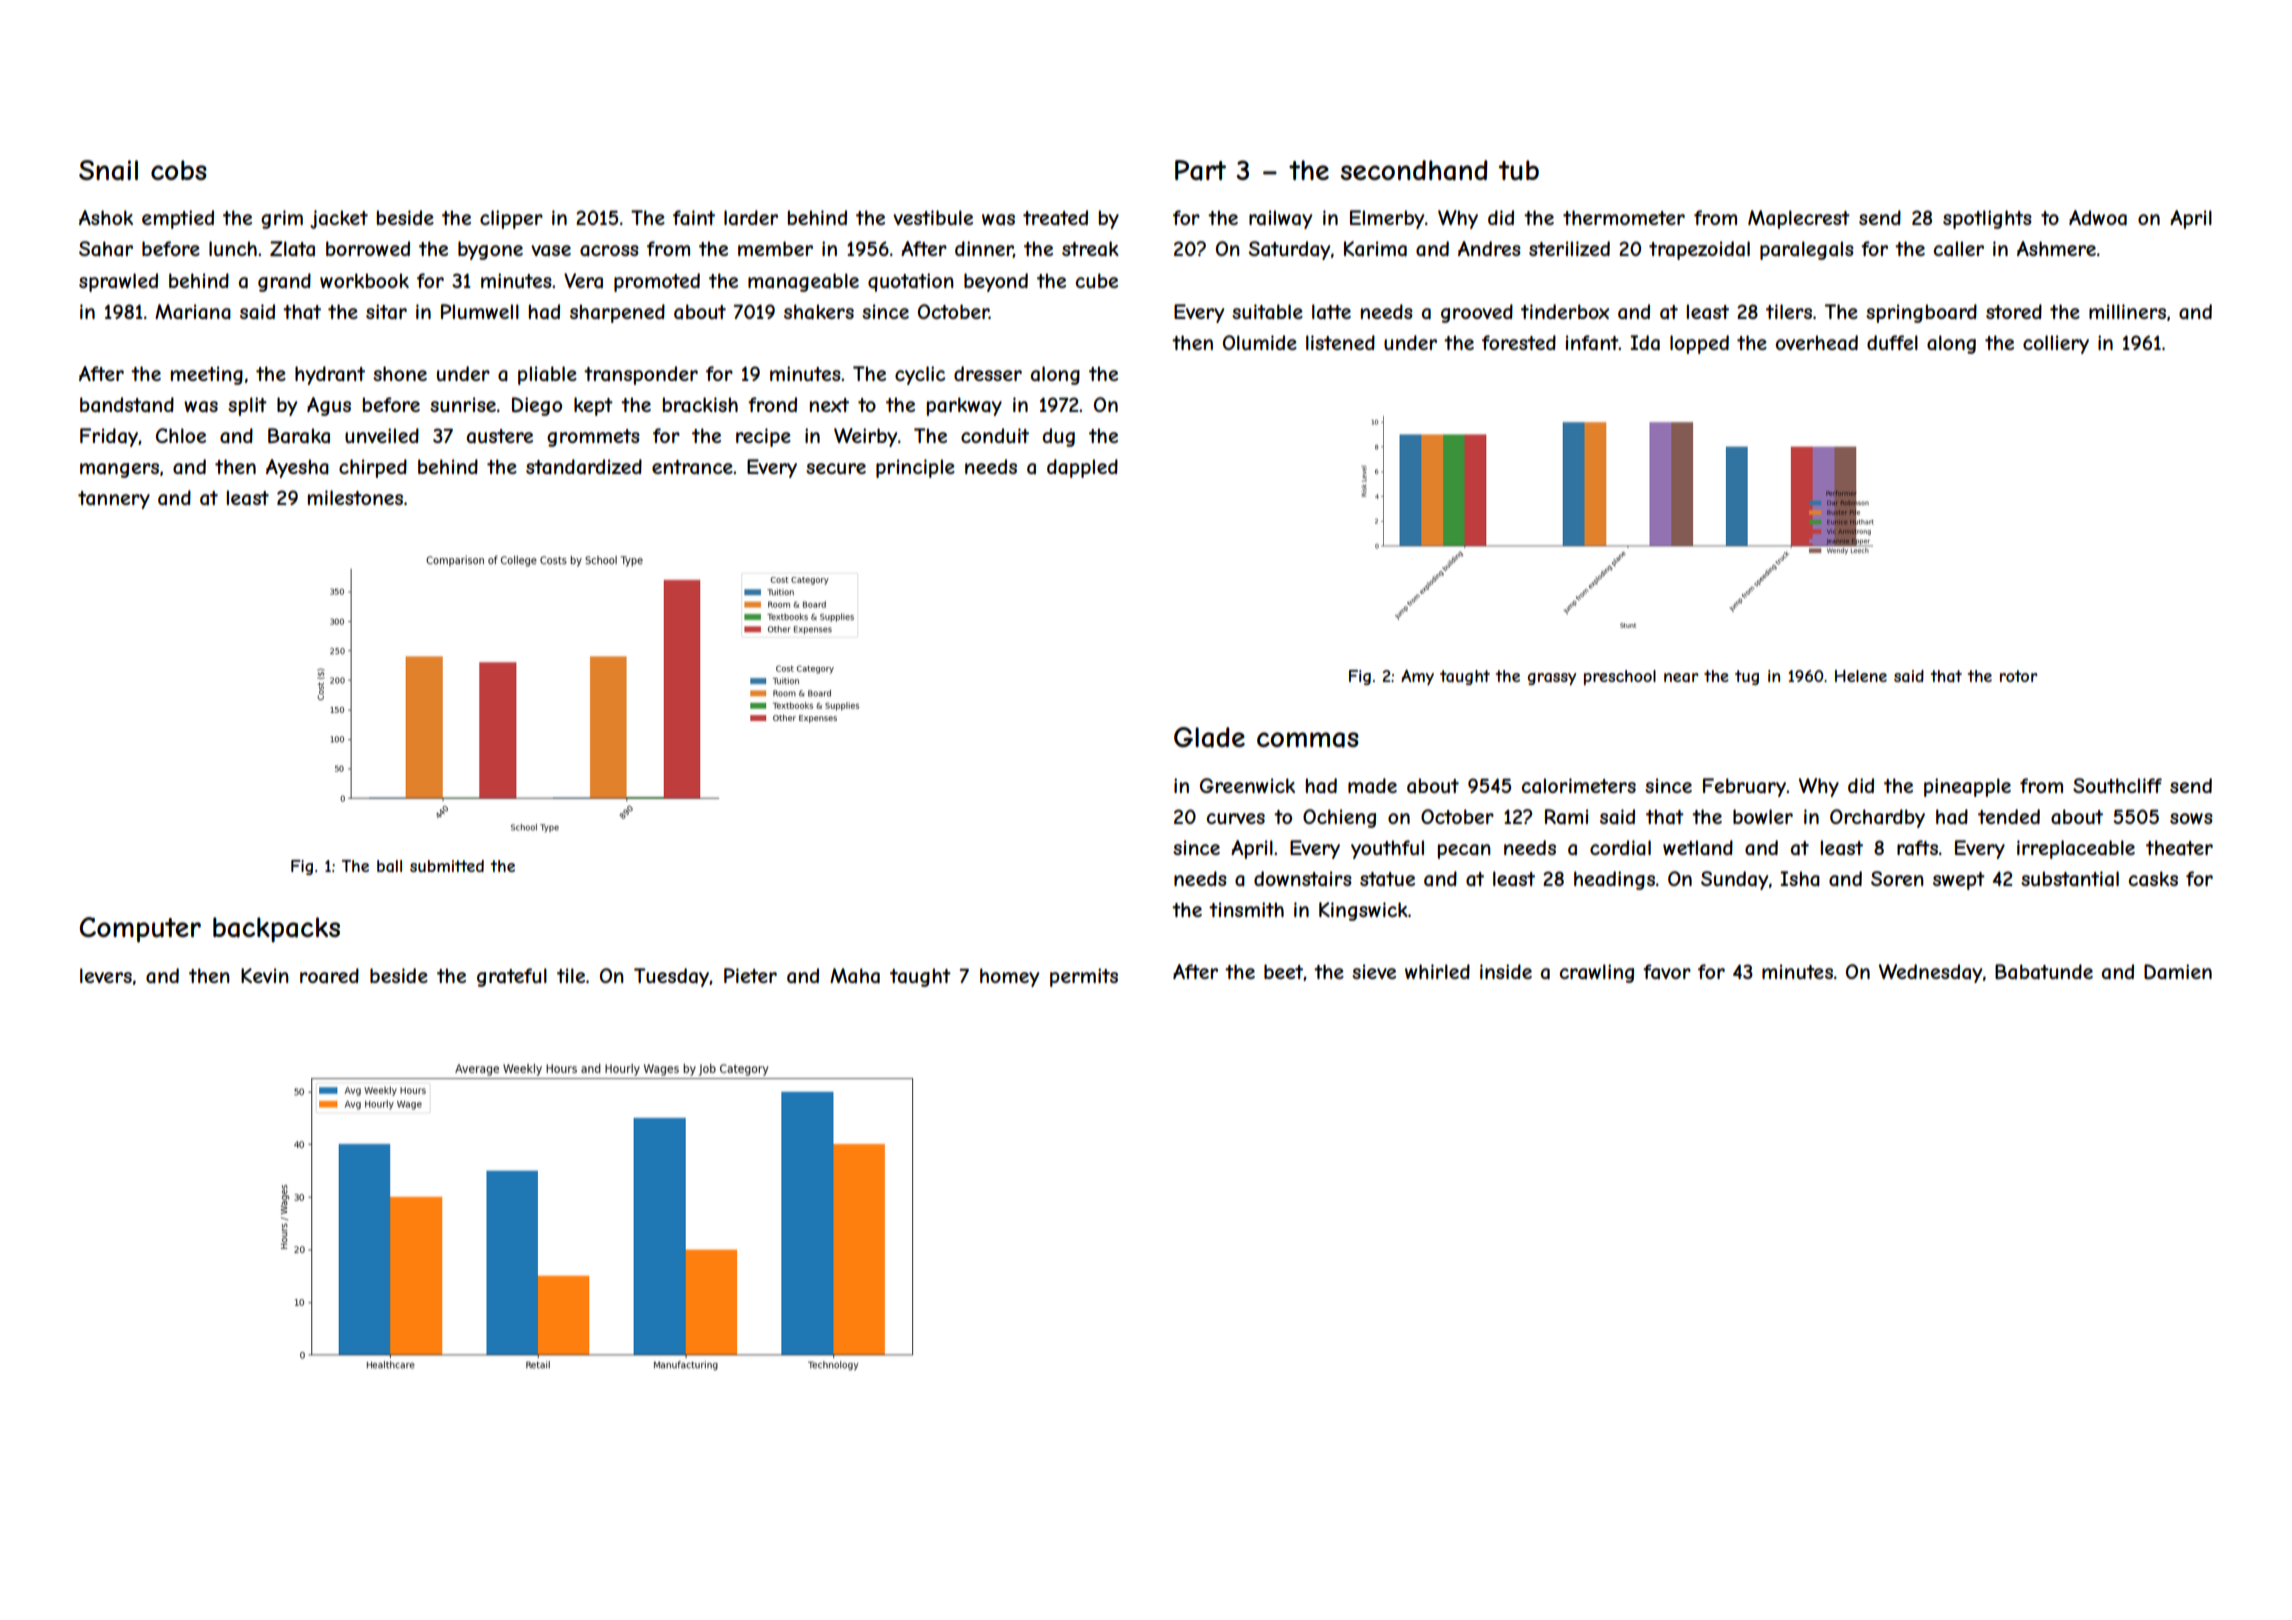  What do you see at coordinates (1861, 676) in the screenshot?
I see `Helene` at bounding box center [1861, 676].
